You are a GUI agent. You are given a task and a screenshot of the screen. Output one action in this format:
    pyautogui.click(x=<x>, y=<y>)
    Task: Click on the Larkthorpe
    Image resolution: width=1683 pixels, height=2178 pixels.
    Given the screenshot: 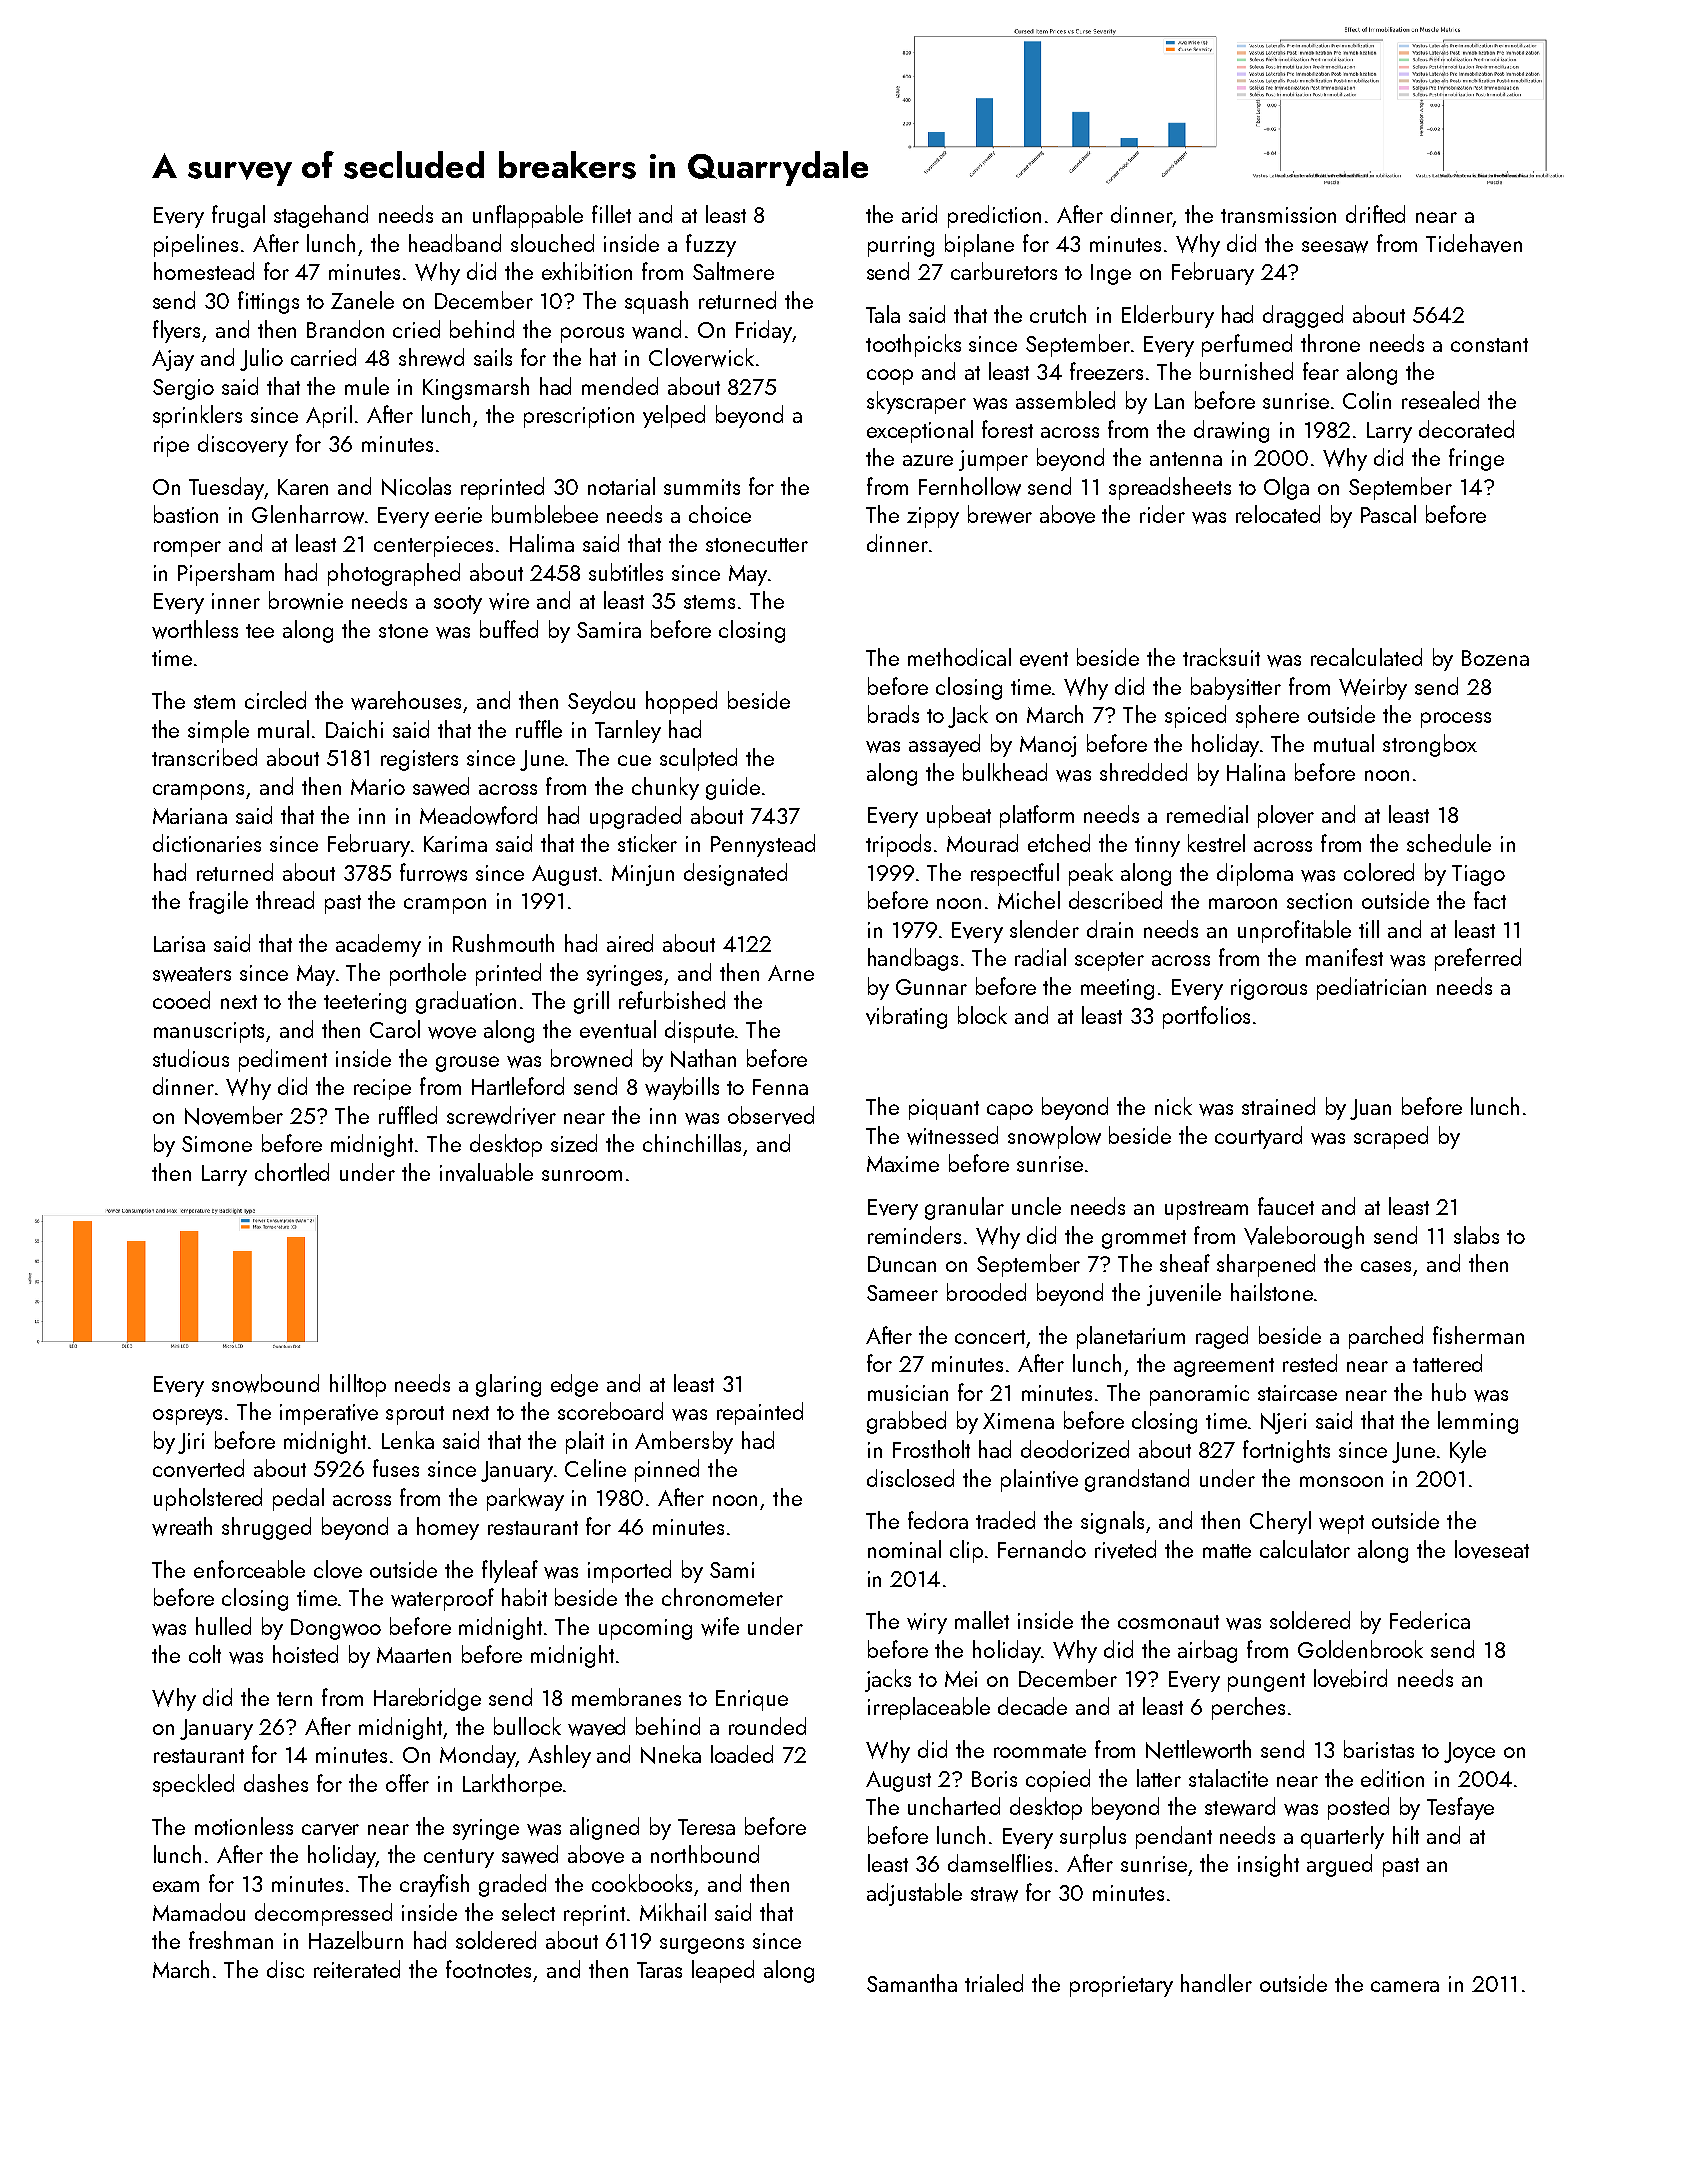 What is the action you would take?
    pyautogui.click(x=512, y=1785)
